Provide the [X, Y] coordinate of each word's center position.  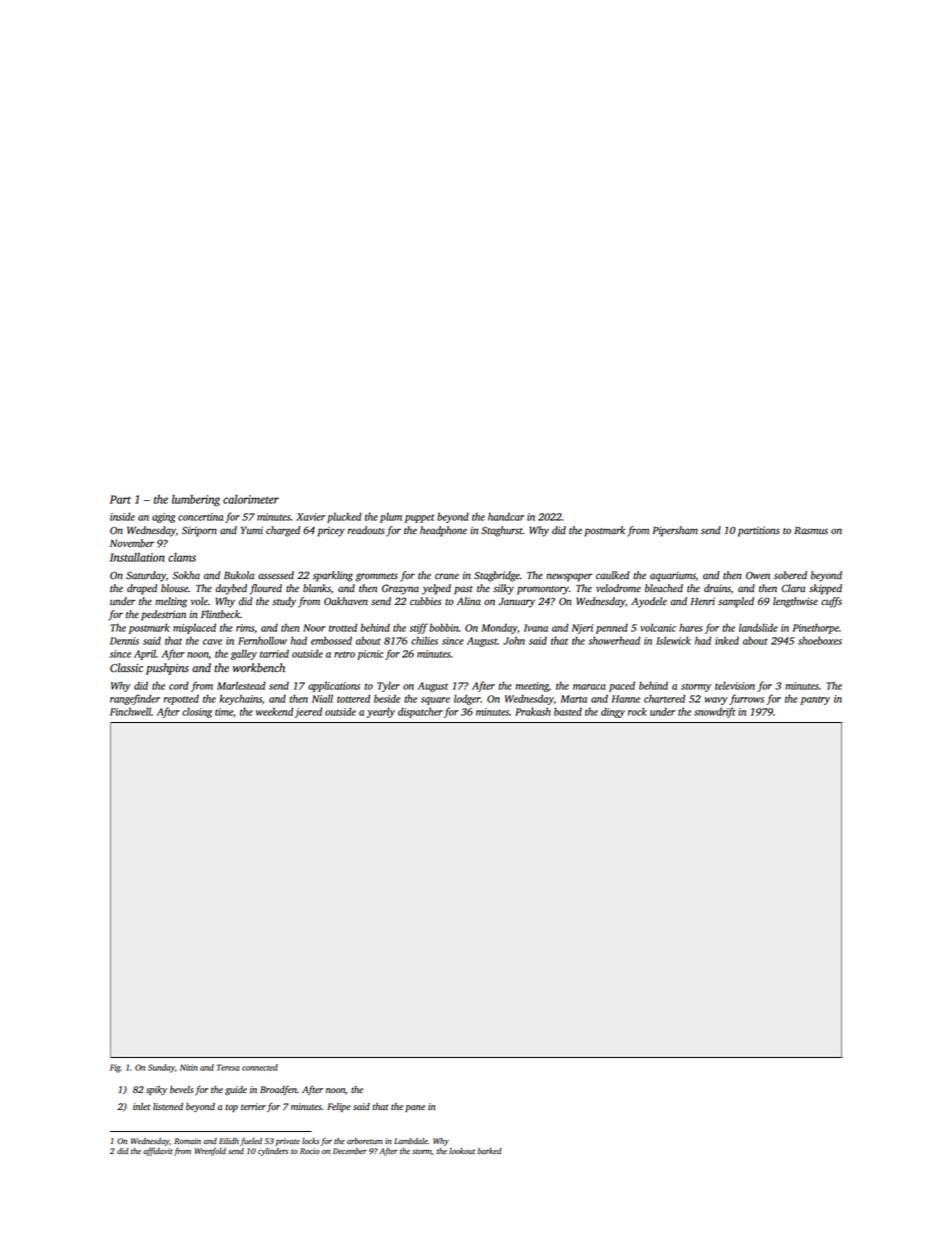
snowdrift [715, 712]
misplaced [194, 628]
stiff [418, 628]
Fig [115, 1068]
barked [490, 1151]
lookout [462, 1151]
